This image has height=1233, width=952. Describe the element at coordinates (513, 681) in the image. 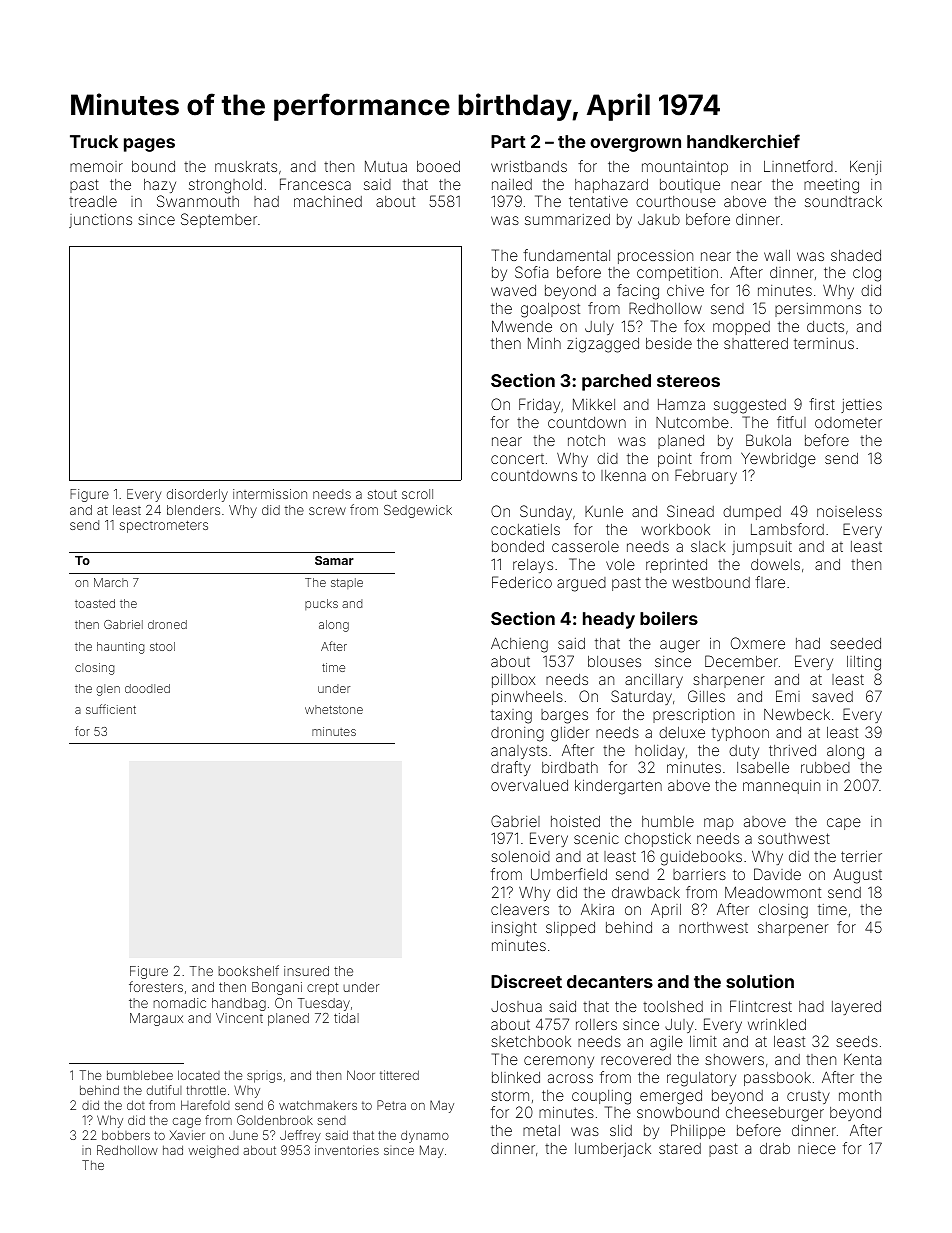

I see `pillbox` at that location.
